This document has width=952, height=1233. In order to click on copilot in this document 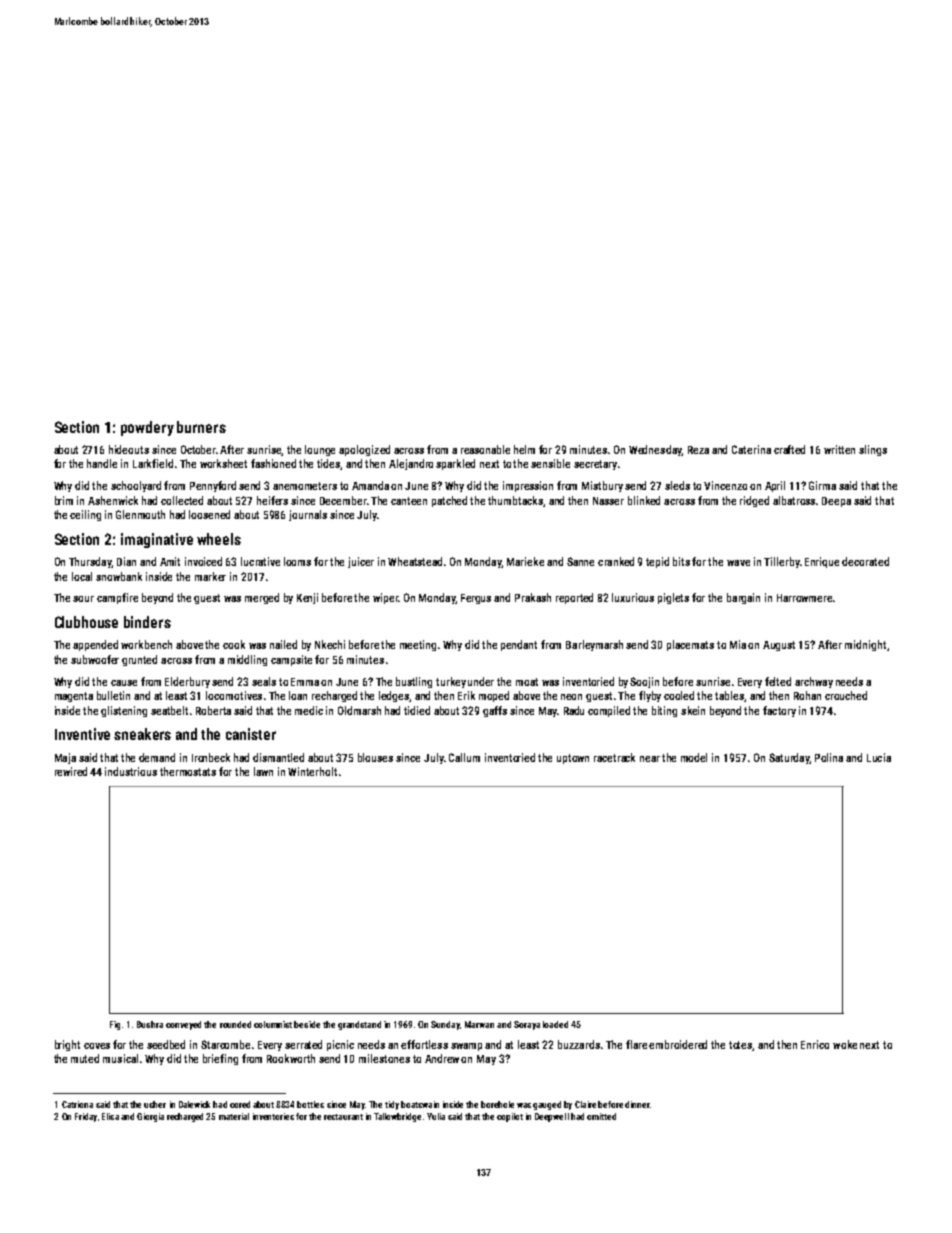, I will do `click(510, 1117)`.
